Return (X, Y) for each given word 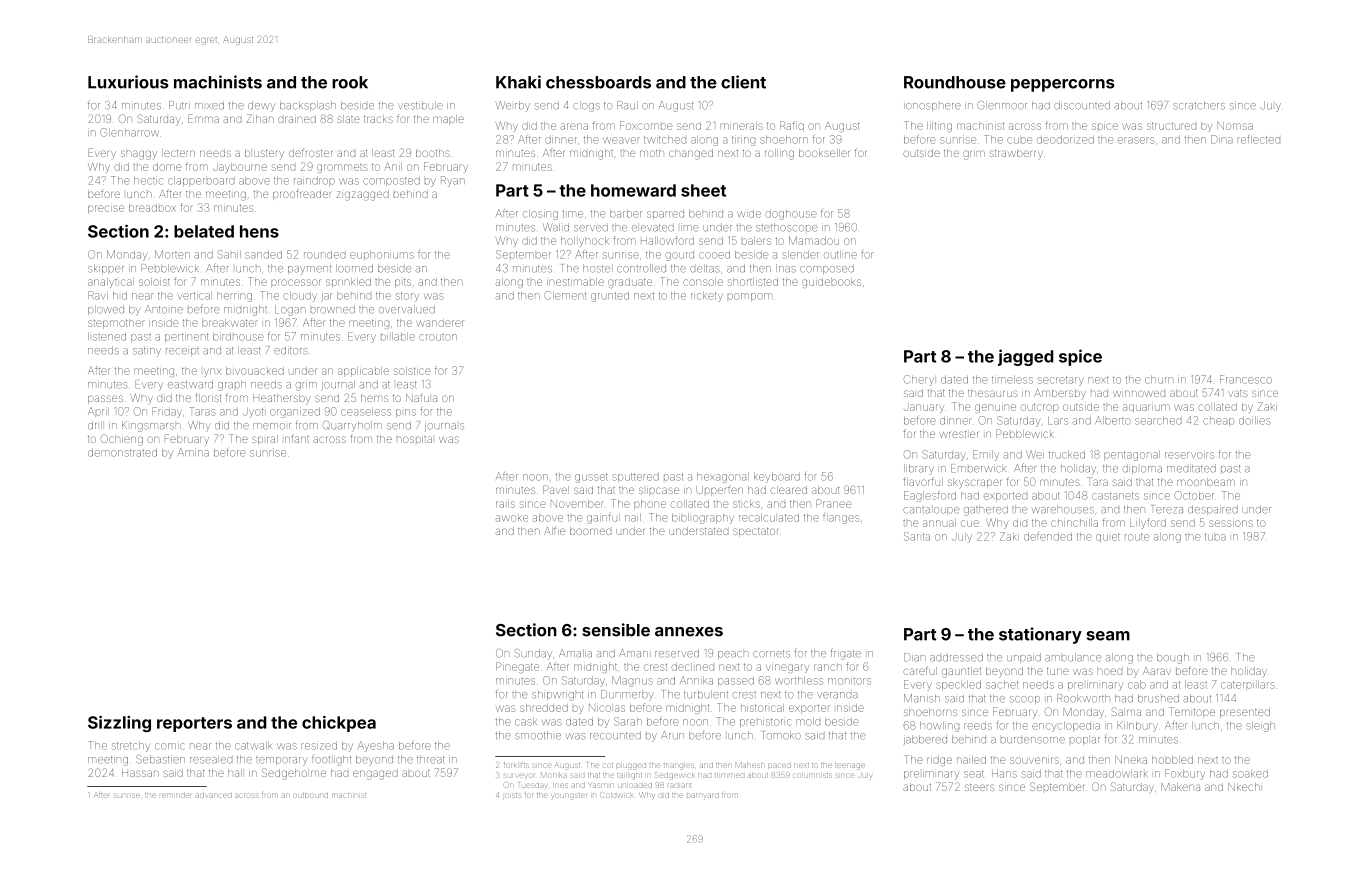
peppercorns (1063, 85)
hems (374, 398)
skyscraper (974, 483)
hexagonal (723, 478)
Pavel (556, 489)
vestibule (420, 105)
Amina (193, 452)
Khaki (518, 82)
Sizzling (119, 724)
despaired (1213, 510)
